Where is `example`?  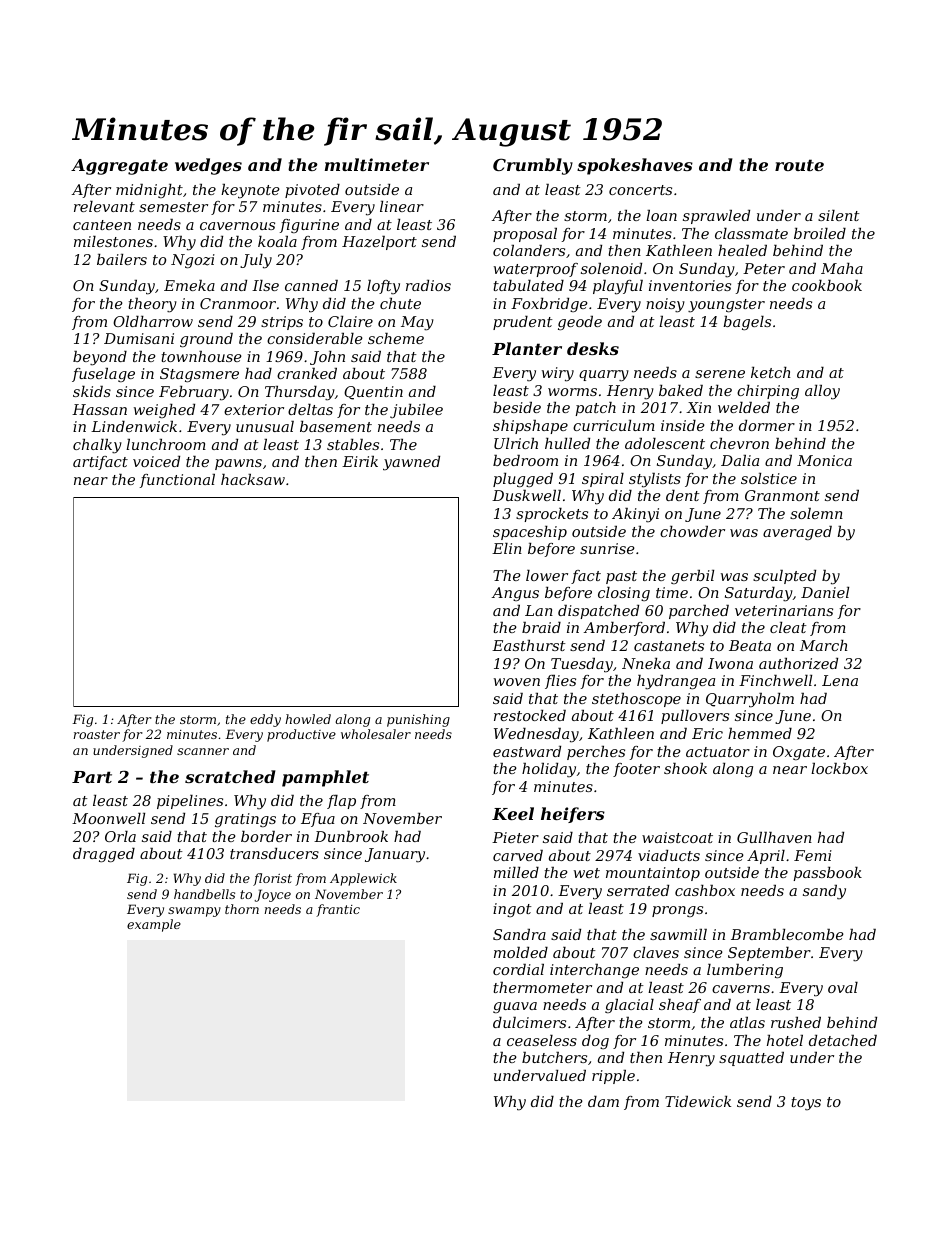
example is located at coordinates (154, 925).
